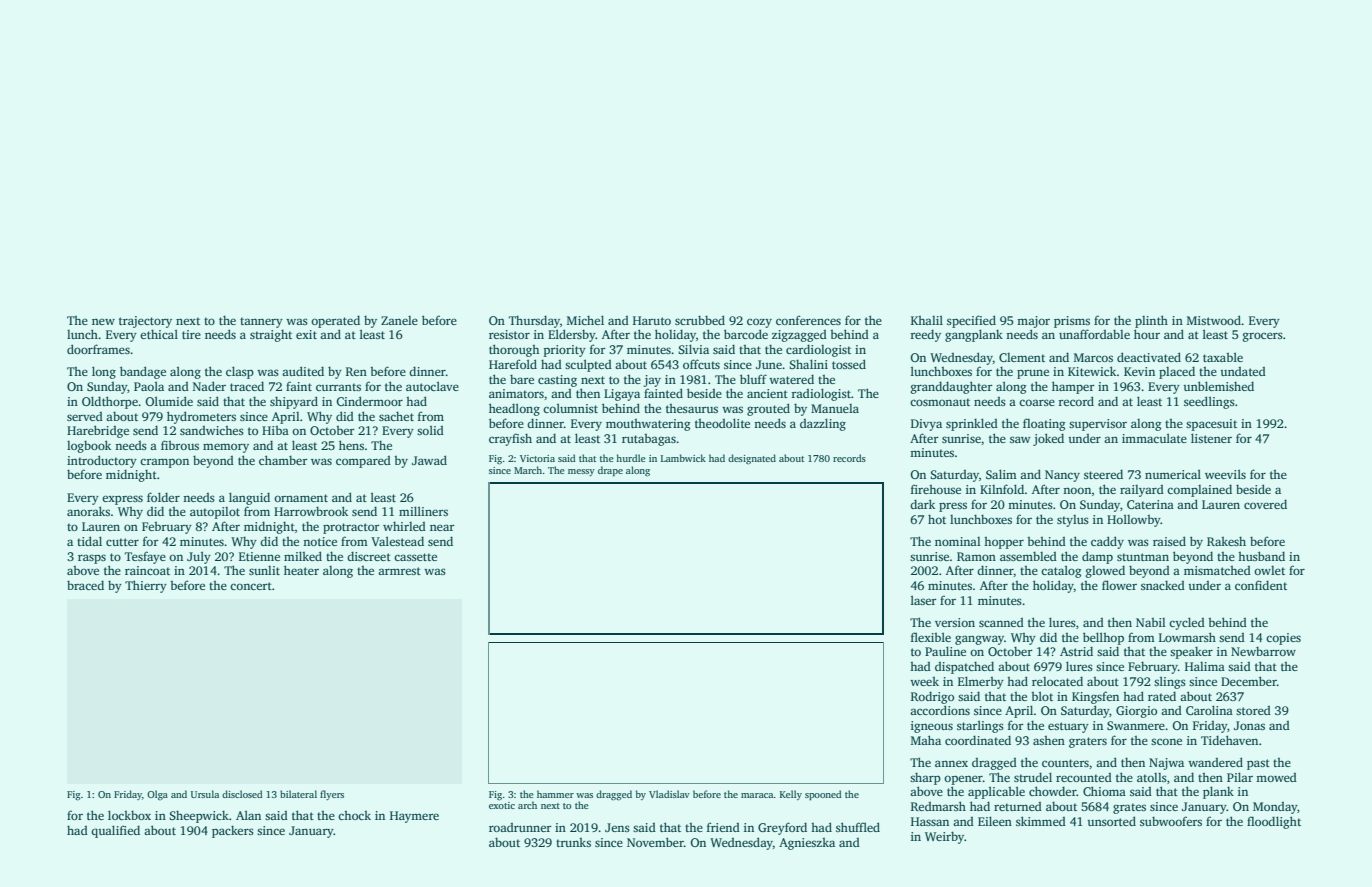 The image size is (1372, 887). I want to click on qualified, so click(115, 831).
